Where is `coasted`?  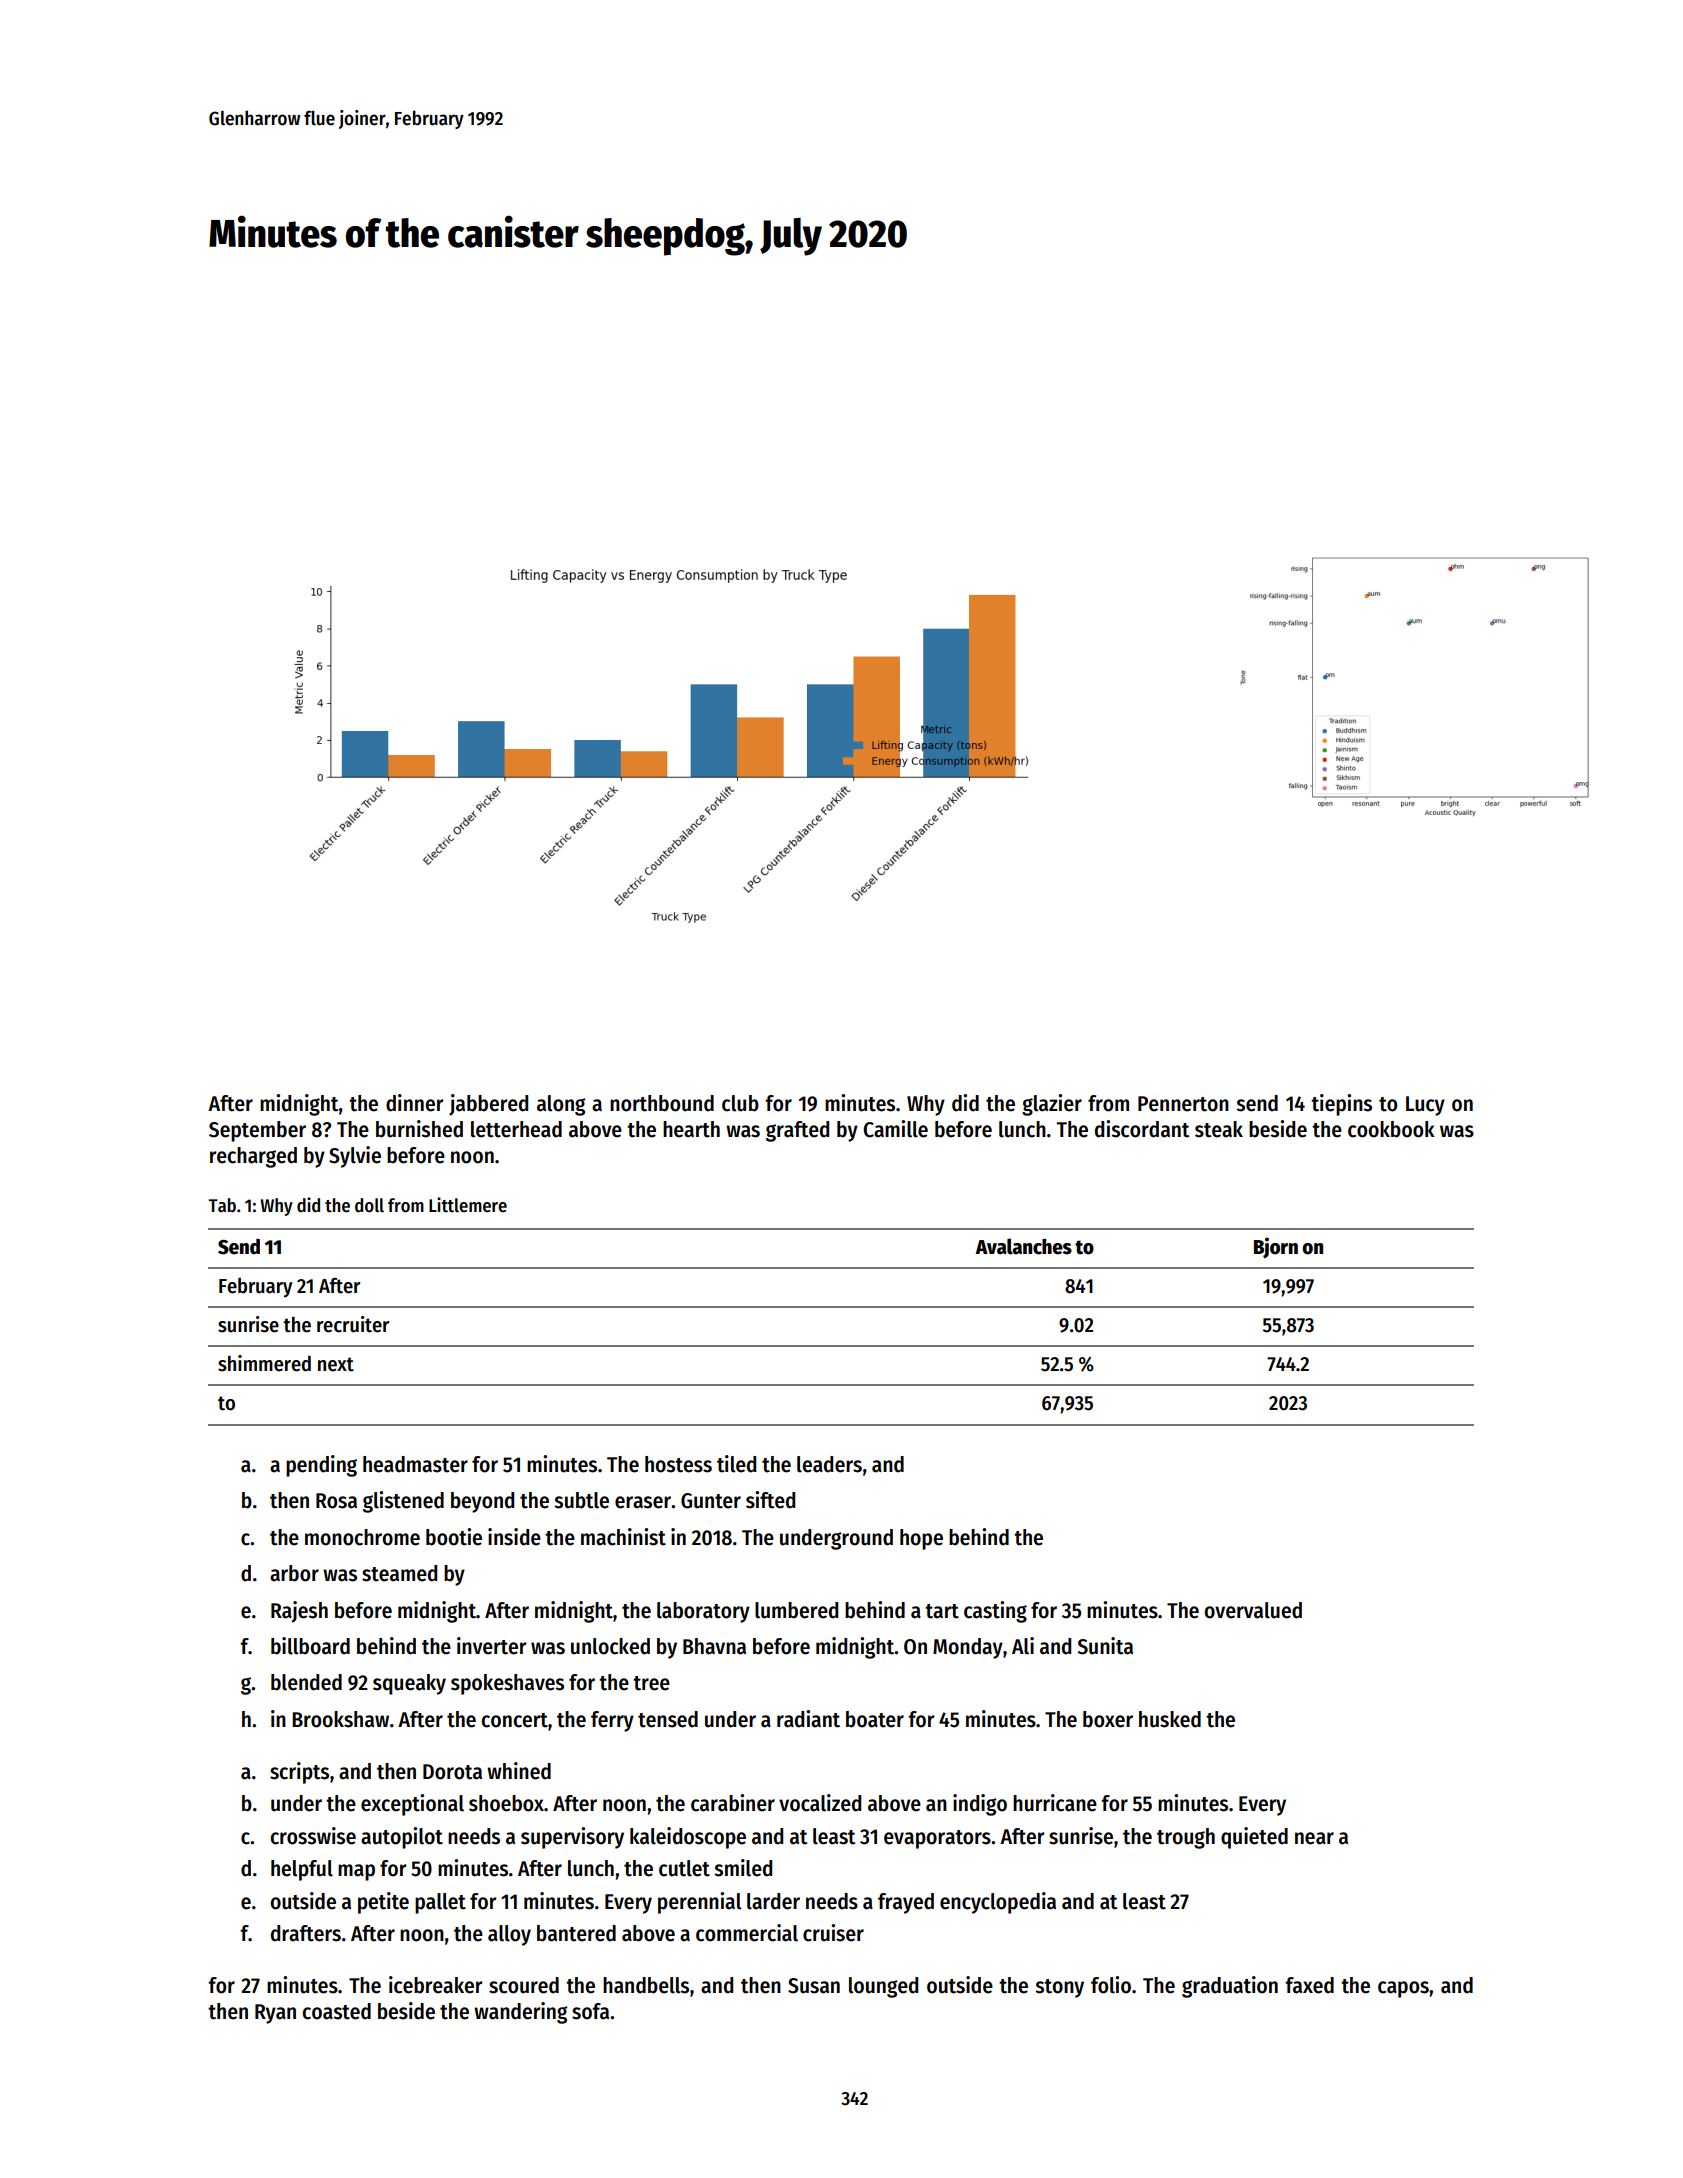 coasted is located at coordinates (336, 2011).
